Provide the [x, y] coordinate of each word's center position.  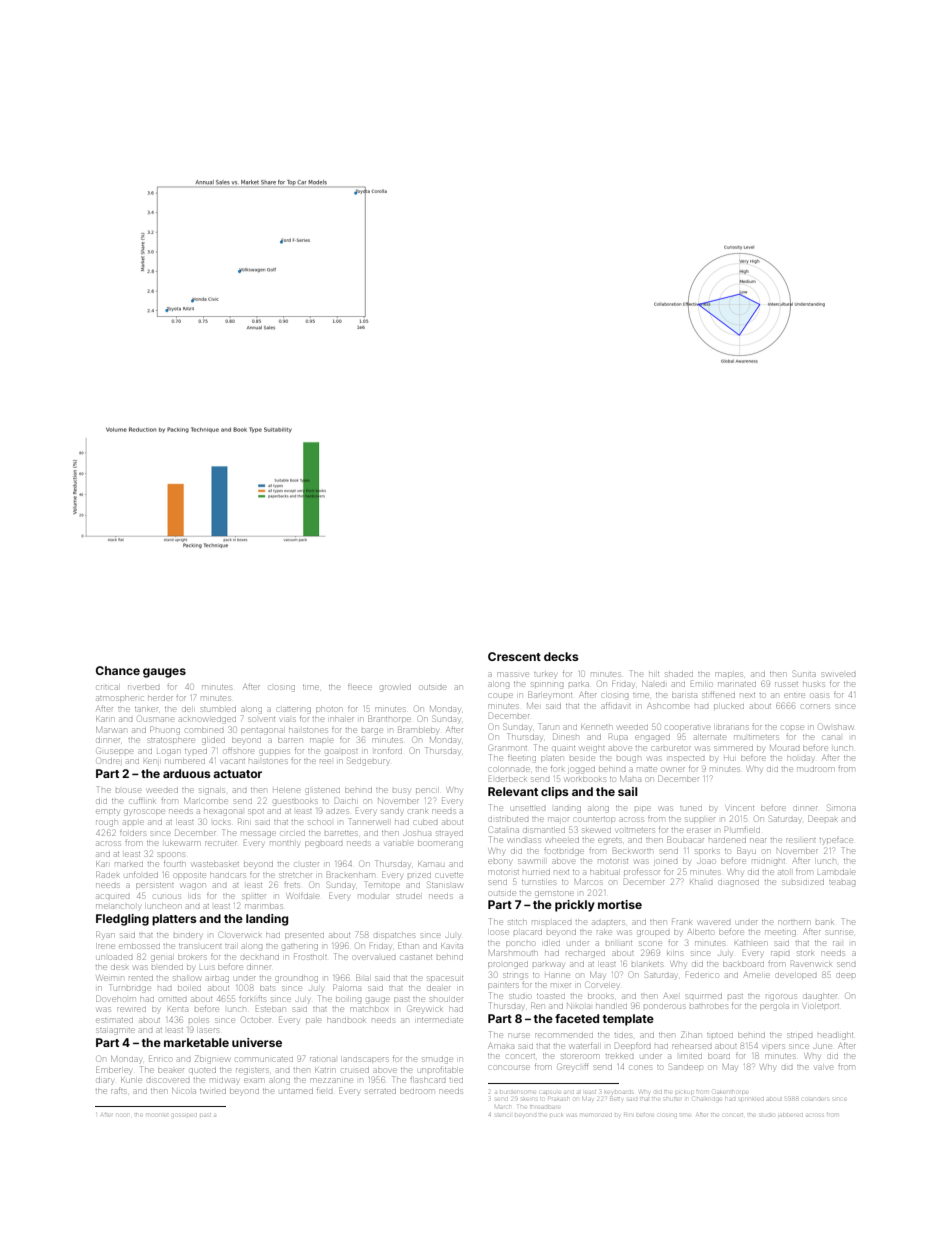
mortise [620, 904]
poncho [520, 943]
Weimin [110, 978]
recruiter [221, 843]
